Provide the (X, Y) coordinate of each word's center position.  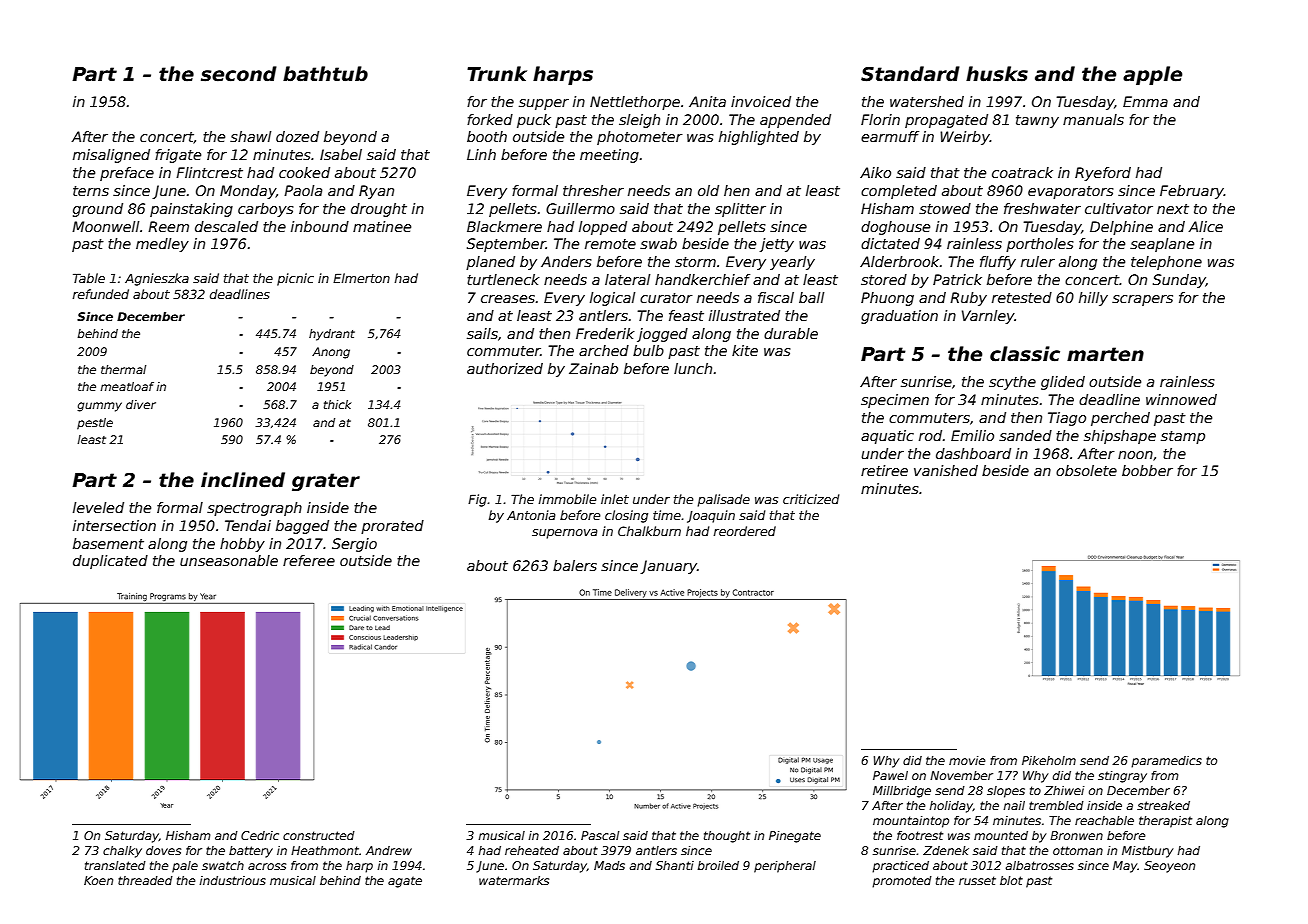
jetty (776, 245)
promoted (902, 882)
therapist (1165, 822)
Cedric (260, 835)
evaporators (1071, 192)
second (239, 74)
